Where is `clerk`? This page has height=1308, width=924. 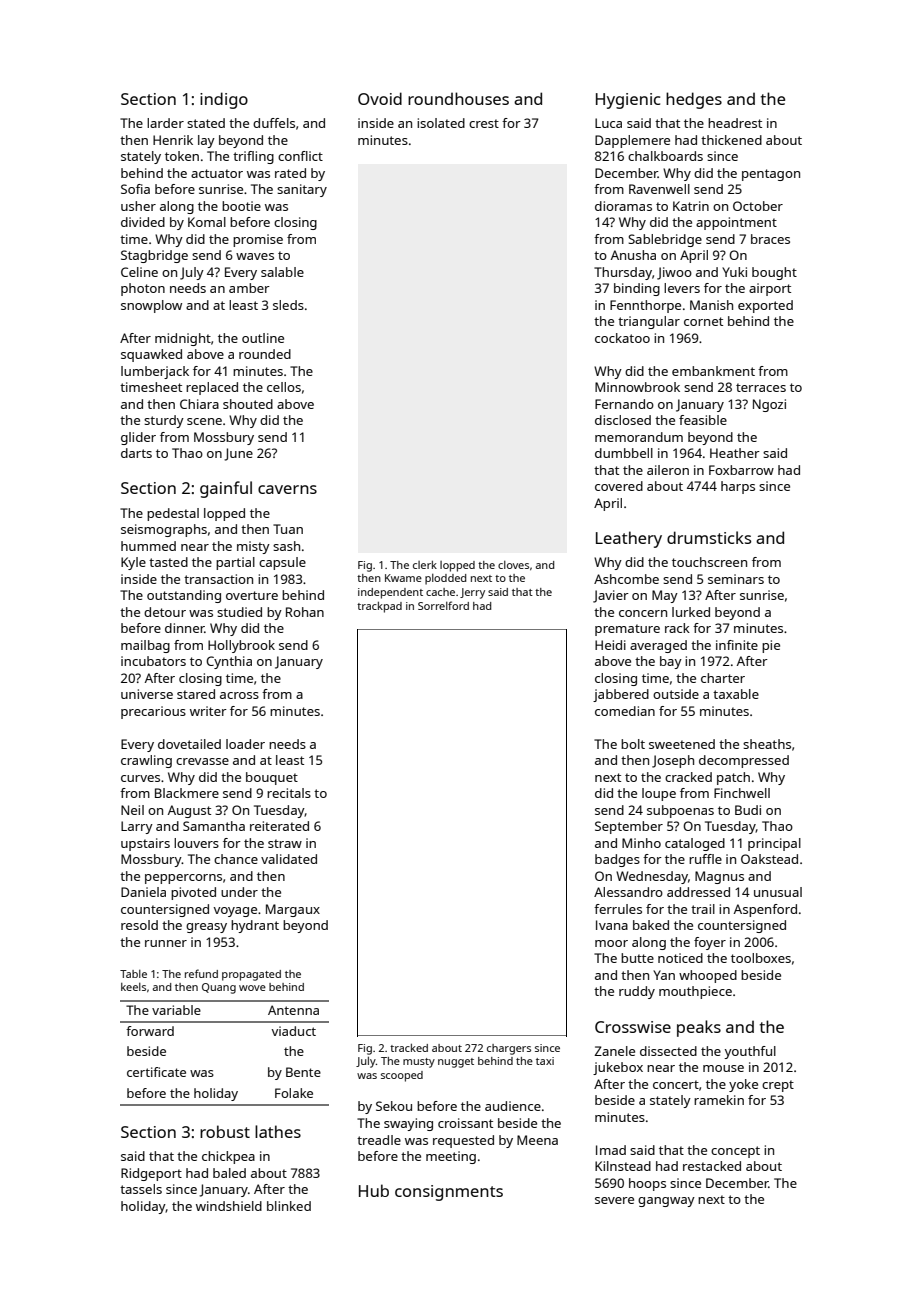 clerk is located at coordinates (425, 565).
